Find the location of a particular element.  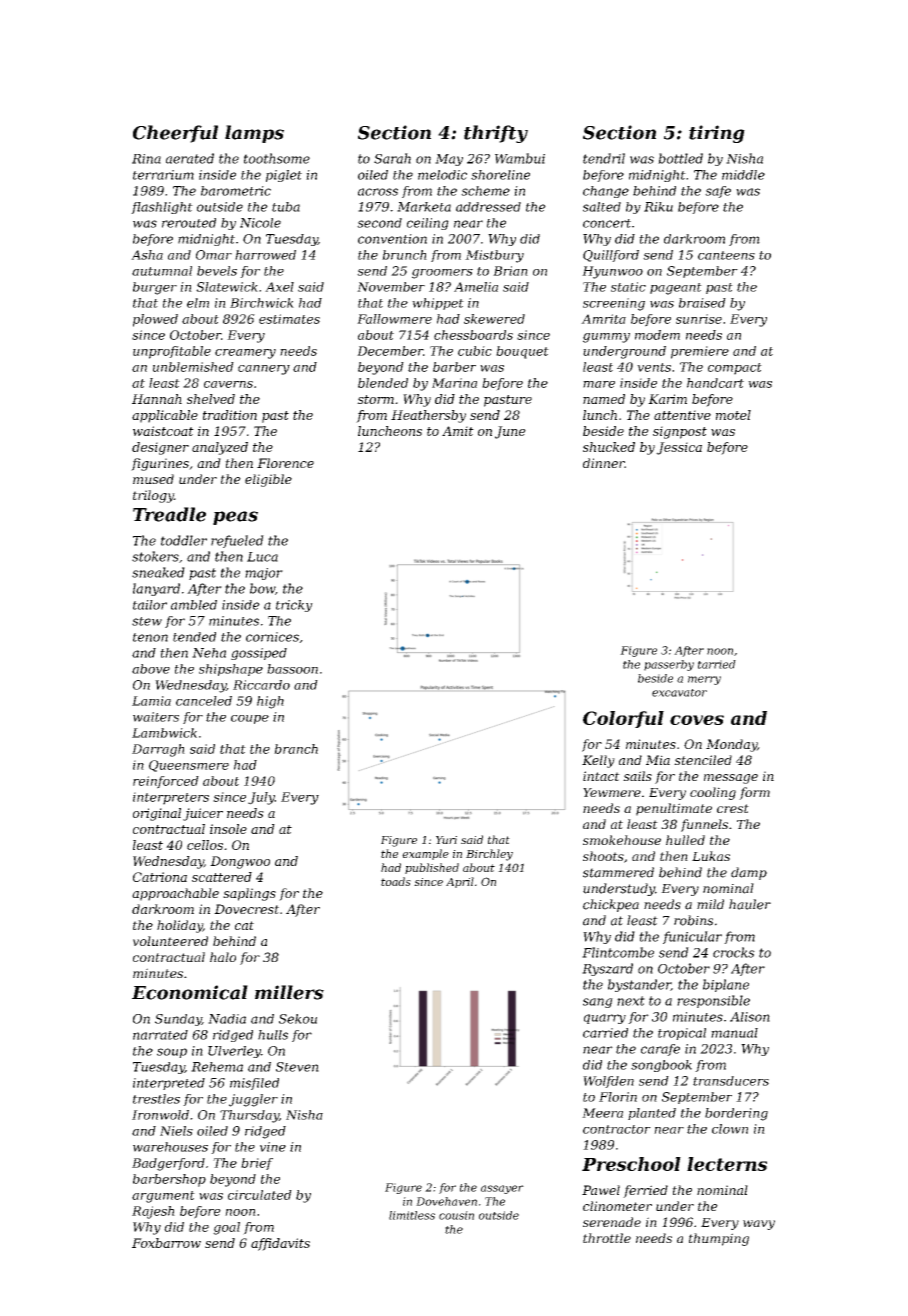

vine is located at coordinates (273, 1147).
